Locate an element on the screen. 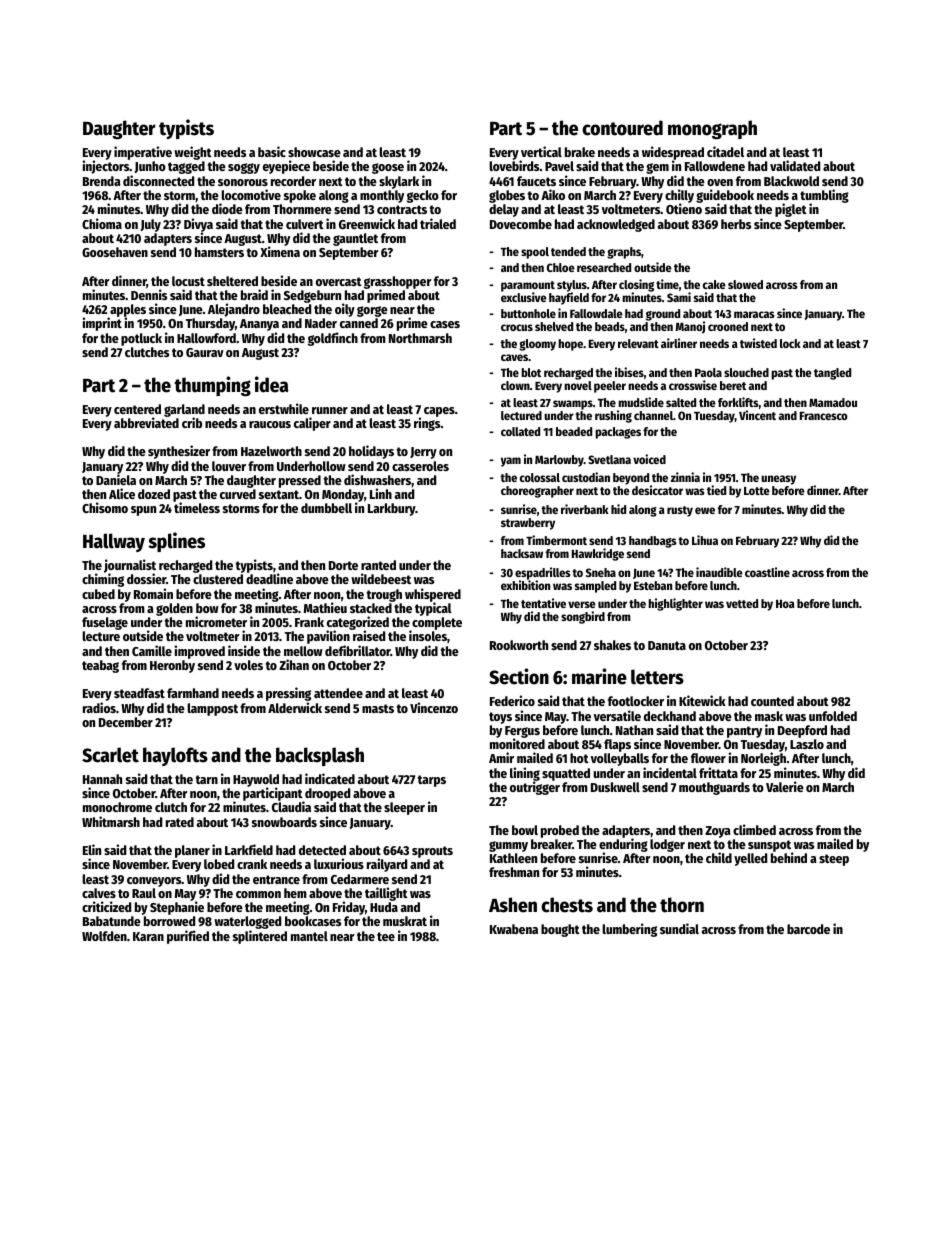 The height and width of the screenshot is (1233, 952). Wolfden is located at coordinates (104, 936).
